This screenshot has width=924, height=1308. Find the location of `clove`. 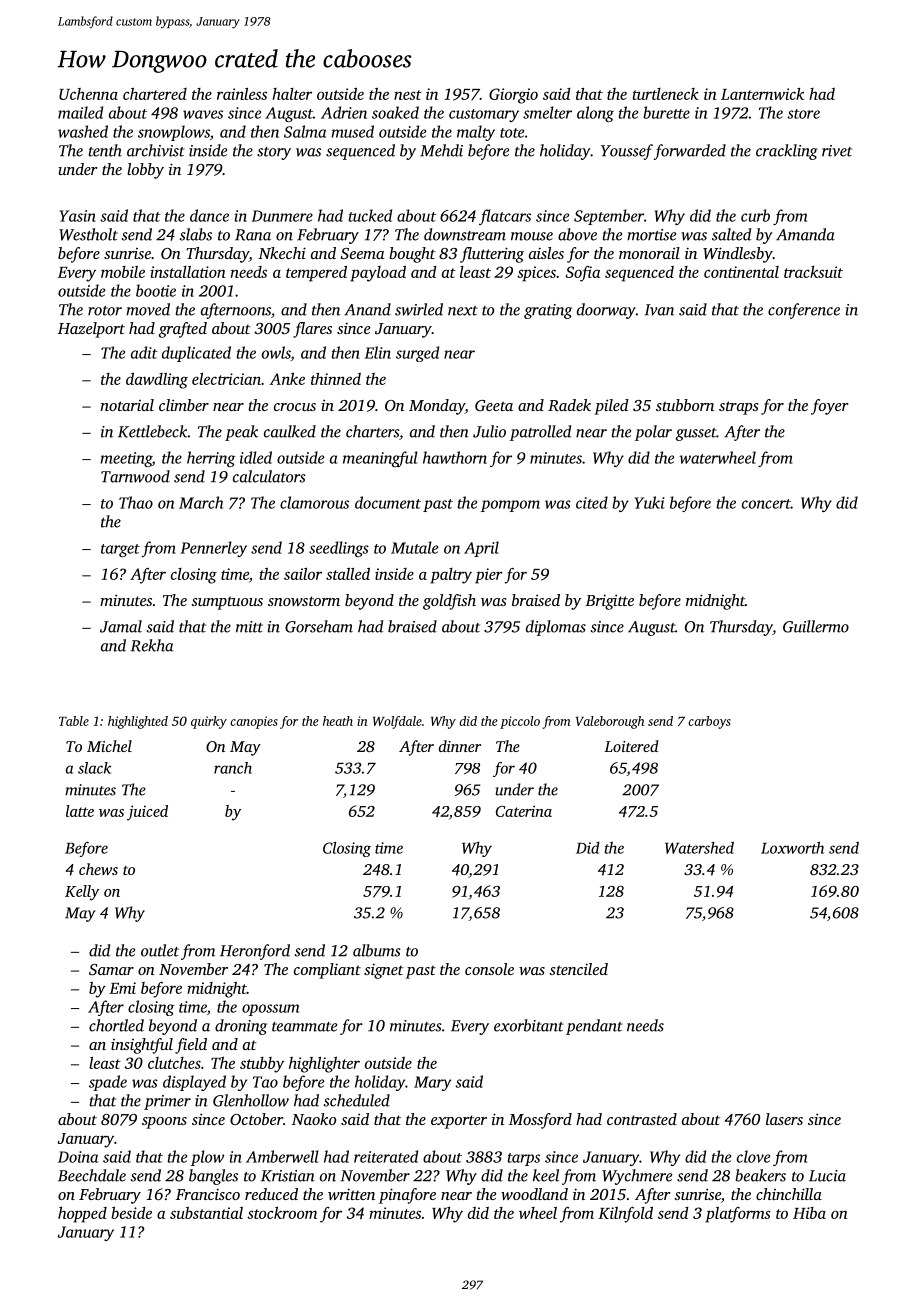

clove is located at coordinates (753, 1156).
